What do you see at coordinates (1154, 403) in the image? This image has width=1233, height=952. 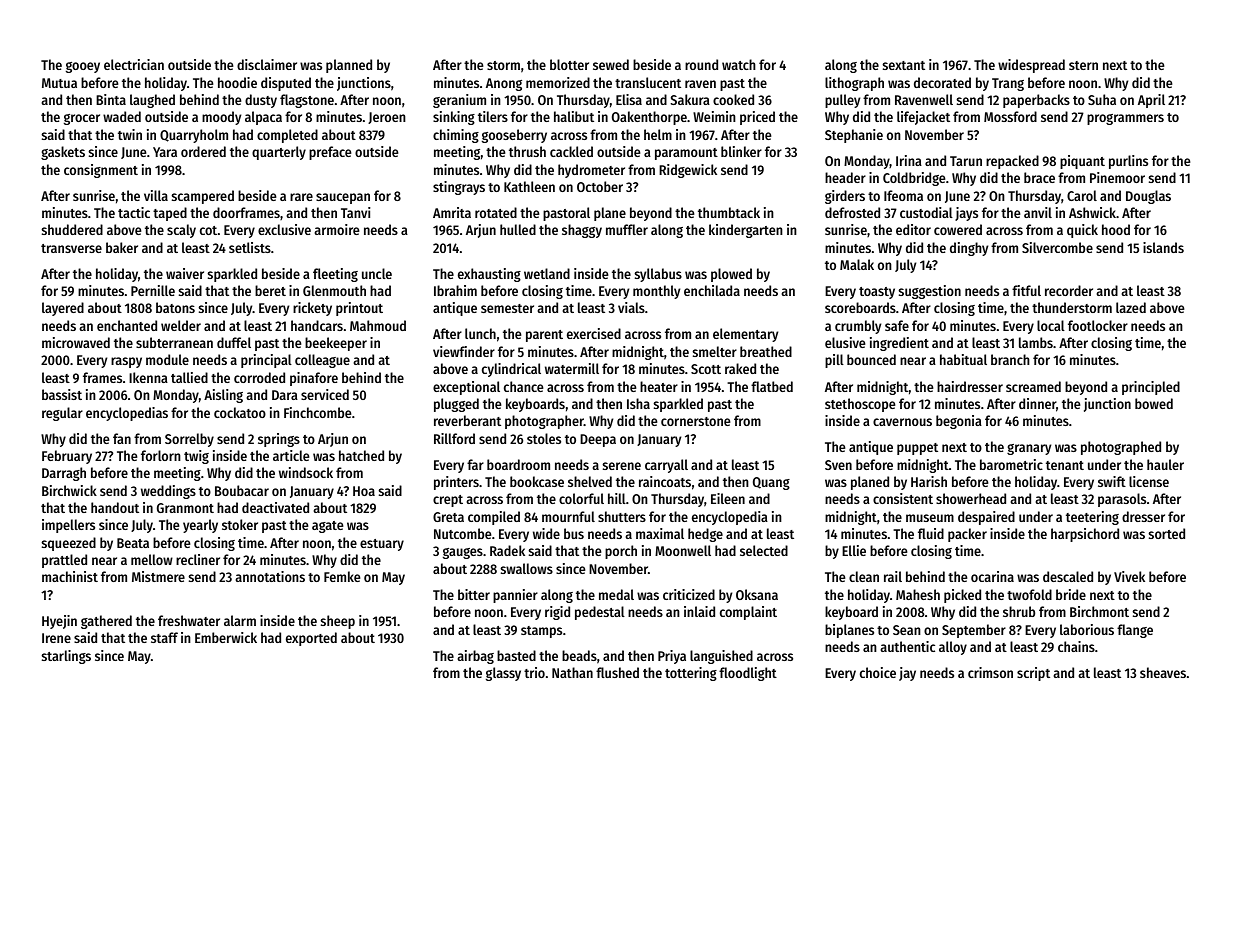 I see `bowed` at bounding box center [1154, 403].
